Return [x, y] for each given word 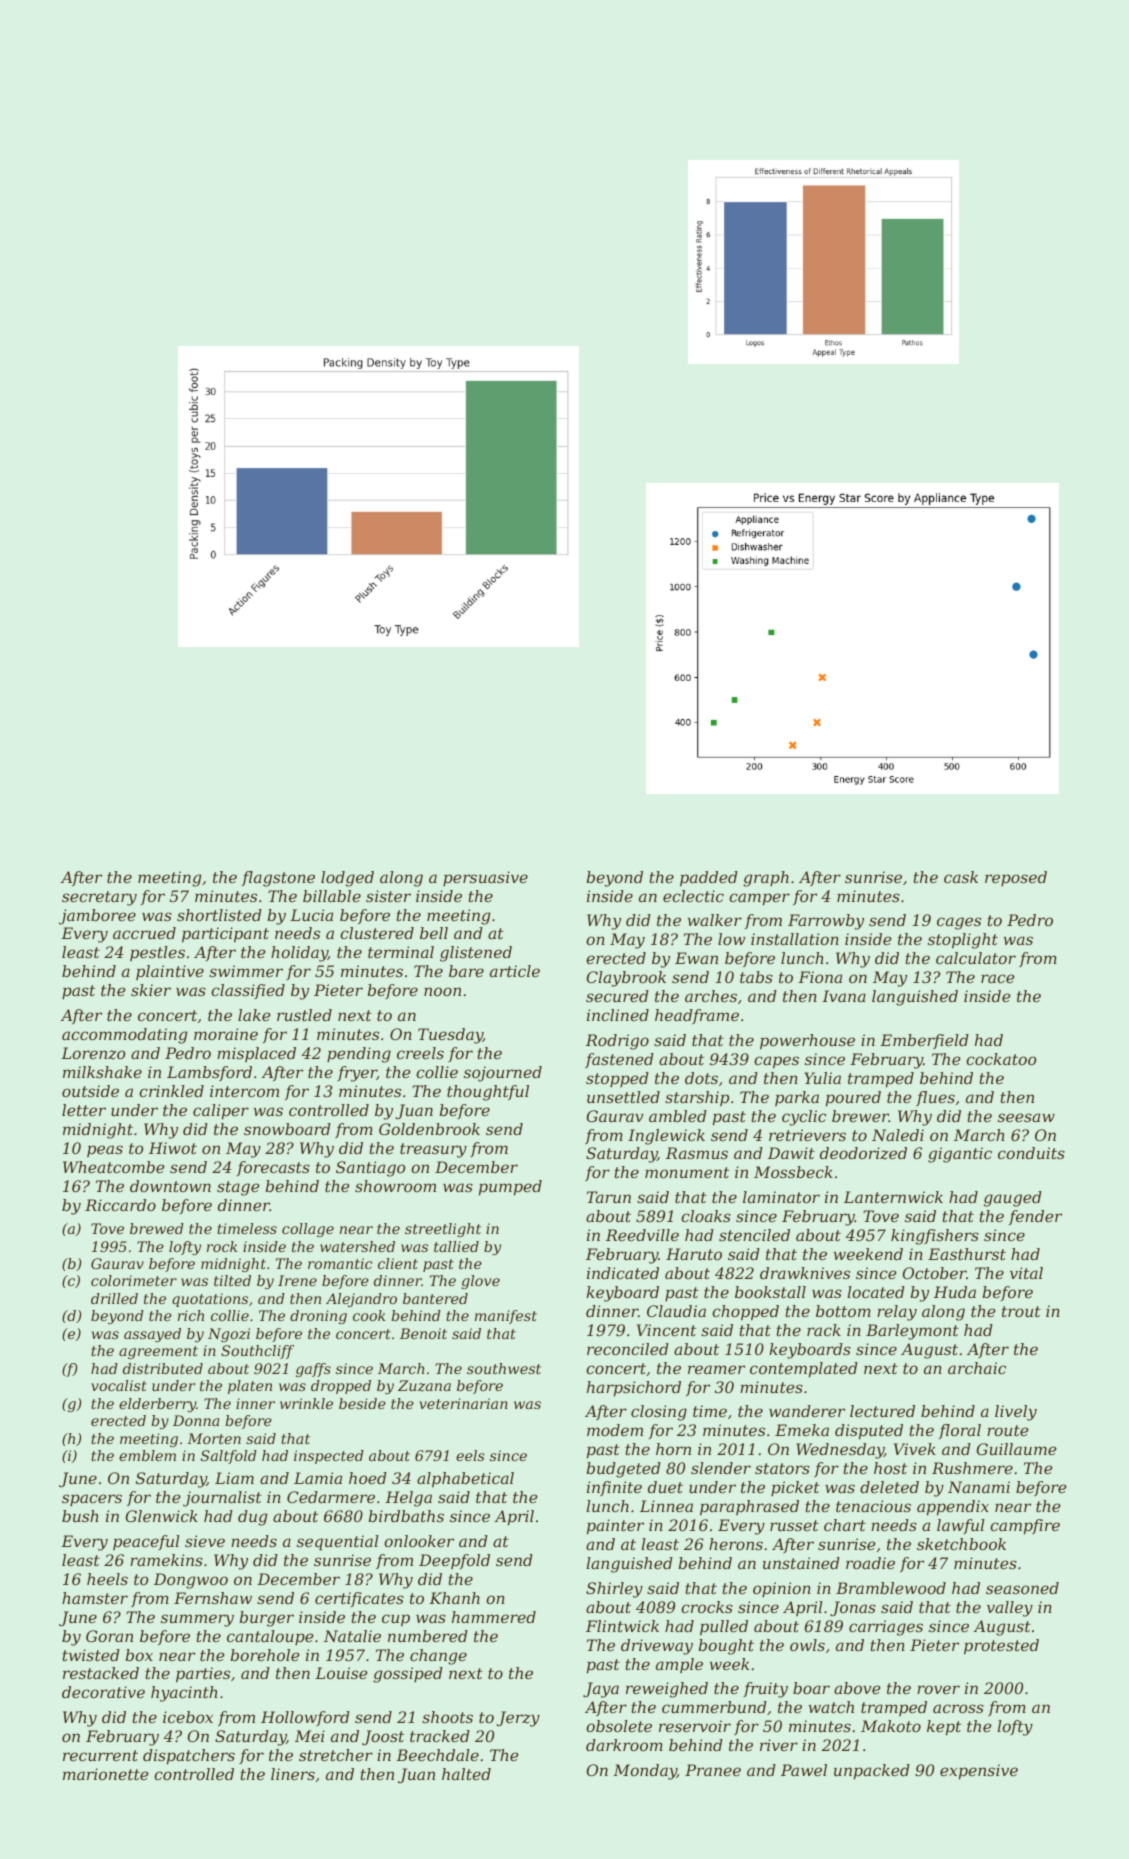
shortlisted [219, 915]
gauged [1013, 1199]
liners [293, 1774]
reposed [1016, 878]
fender [1035, 1217]
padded [709, 879]
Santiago [370, 1169]
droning [318, 1317]
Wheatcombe [114, 1167]
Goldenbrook [429, 1129]
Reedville [642, 1235]
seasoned [1022, 1588]
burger [267, 1619]
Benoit [423, 1333]
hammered [494, 1617]
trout [1021, 1311]
